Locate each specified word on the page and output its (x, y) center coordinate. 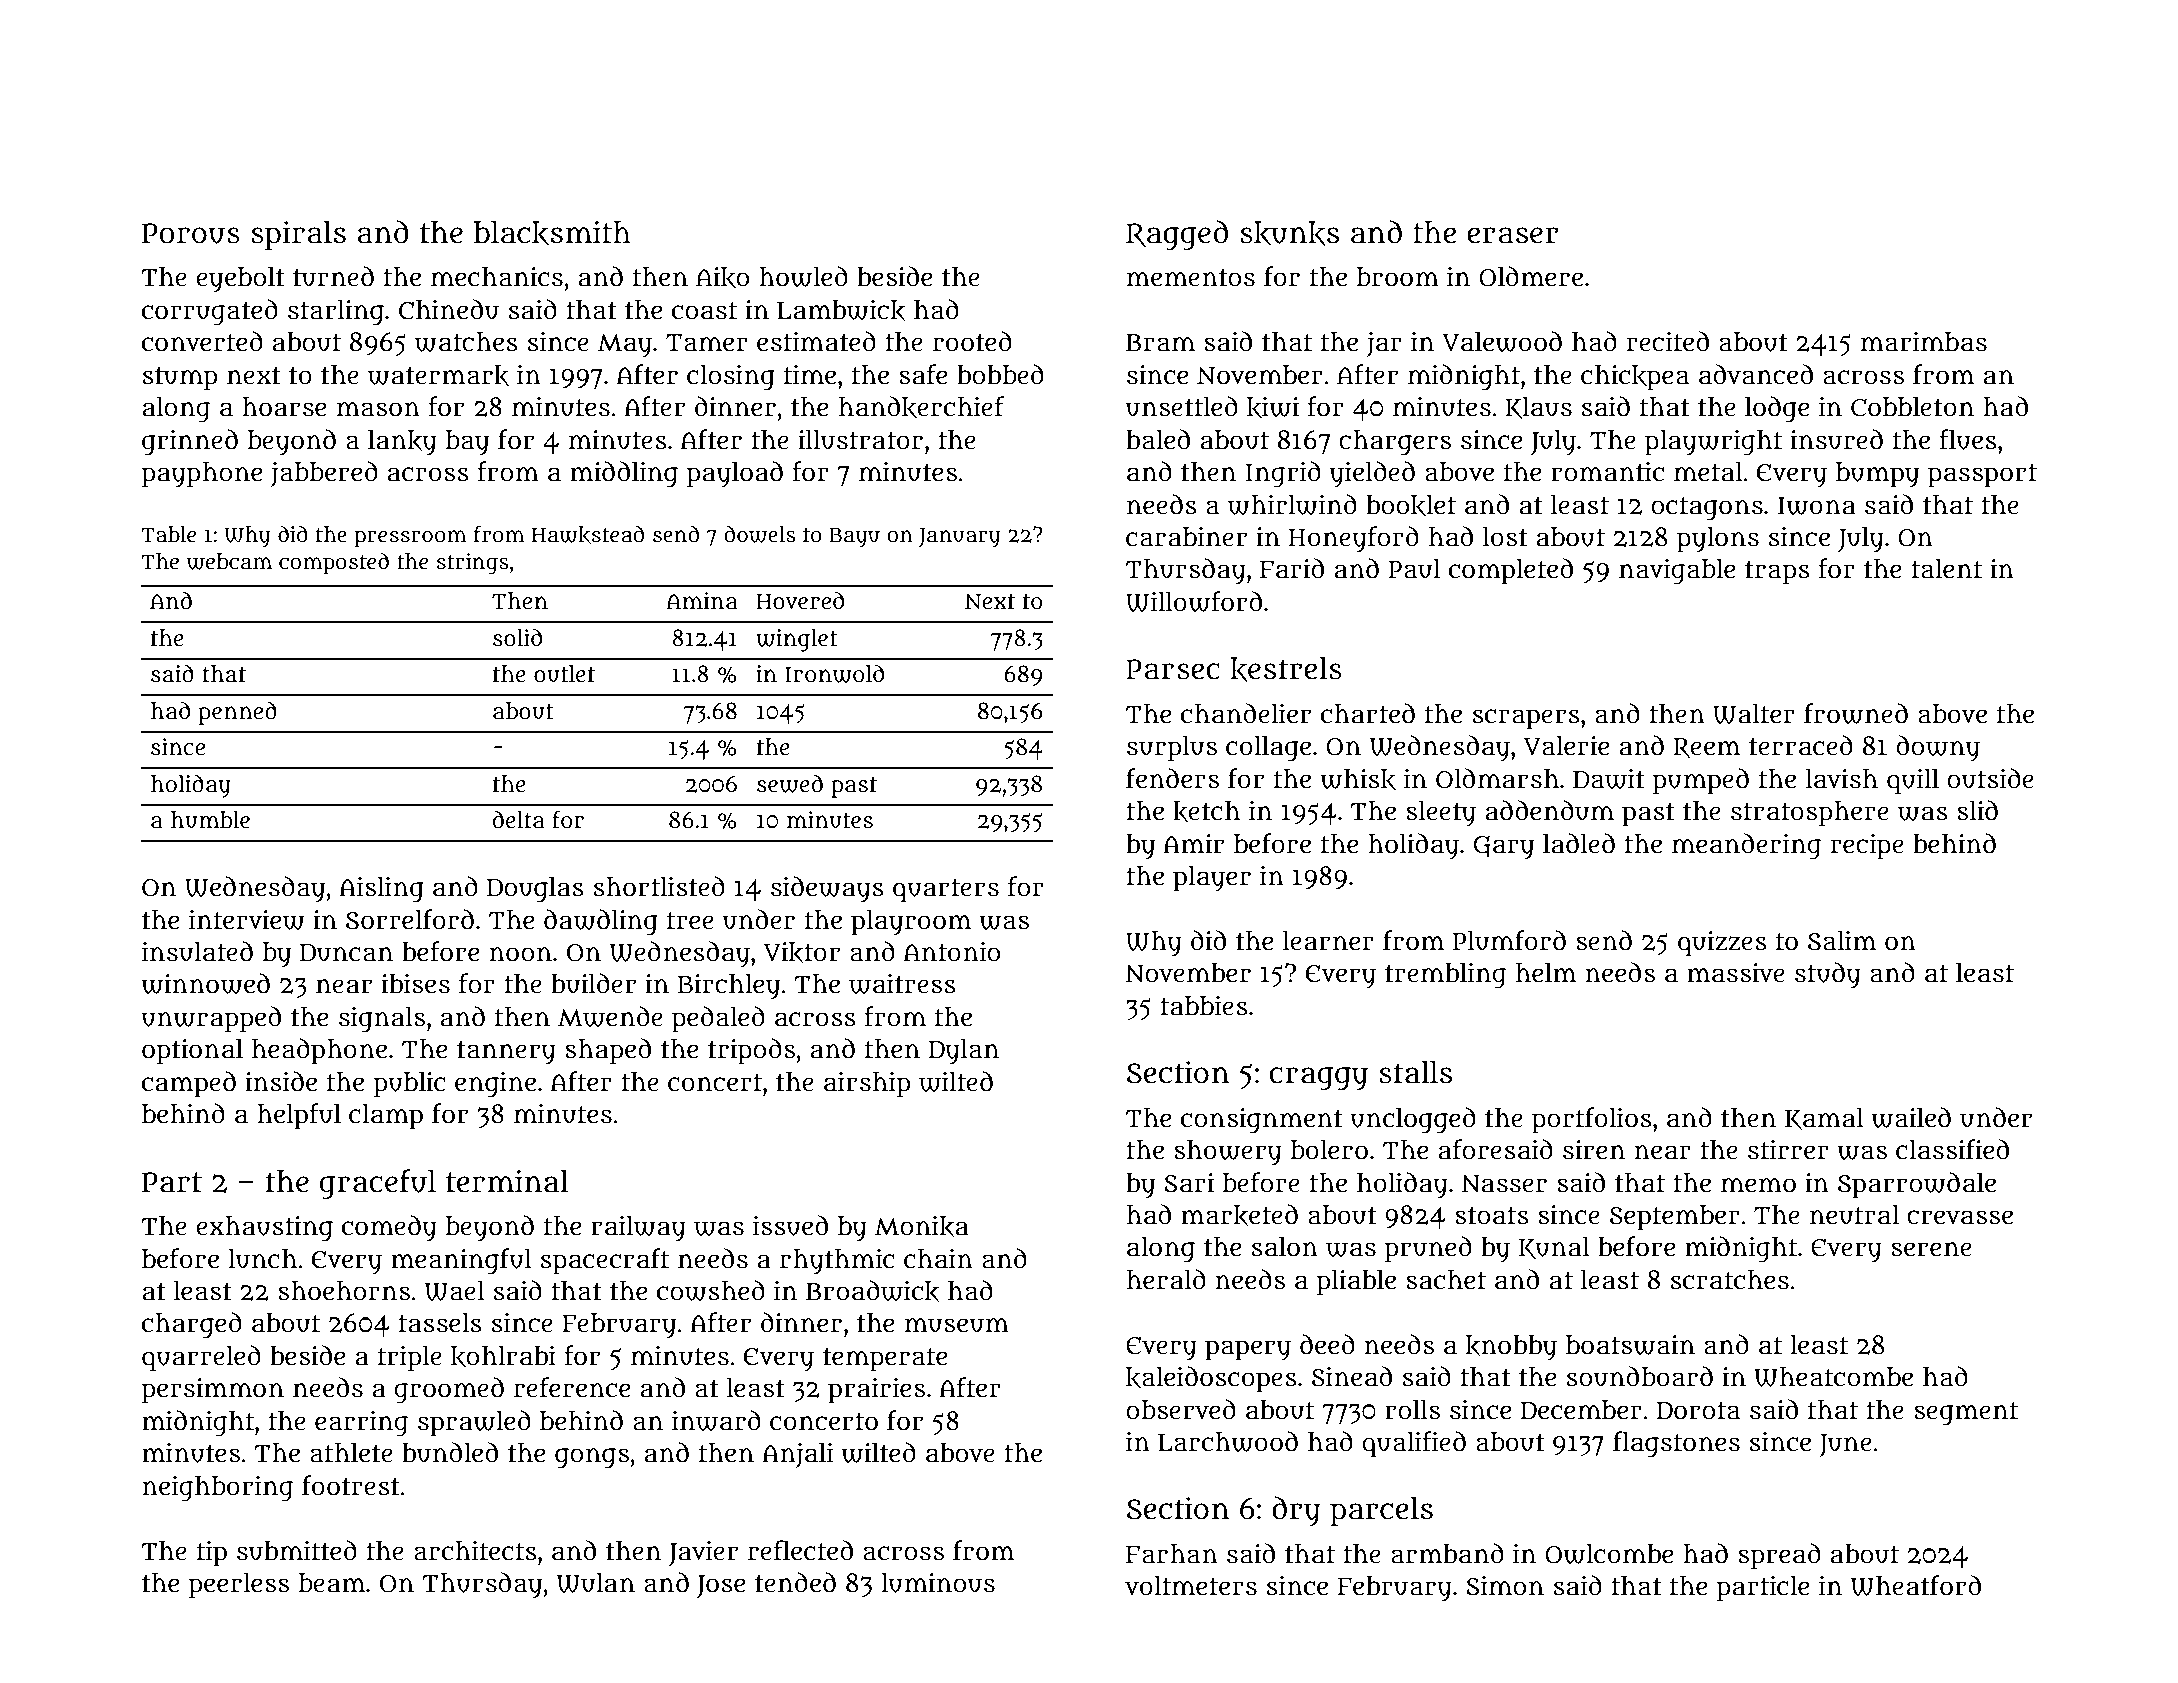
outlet (564, 674)
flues (1968, 439)
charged (192, 1325)
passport (1982, 476)
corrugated (210, 312)
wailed (1911, 1117)
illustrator (860, 440)
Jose (721, 1586)
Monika (922, 1226)
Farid (1292, 568)
